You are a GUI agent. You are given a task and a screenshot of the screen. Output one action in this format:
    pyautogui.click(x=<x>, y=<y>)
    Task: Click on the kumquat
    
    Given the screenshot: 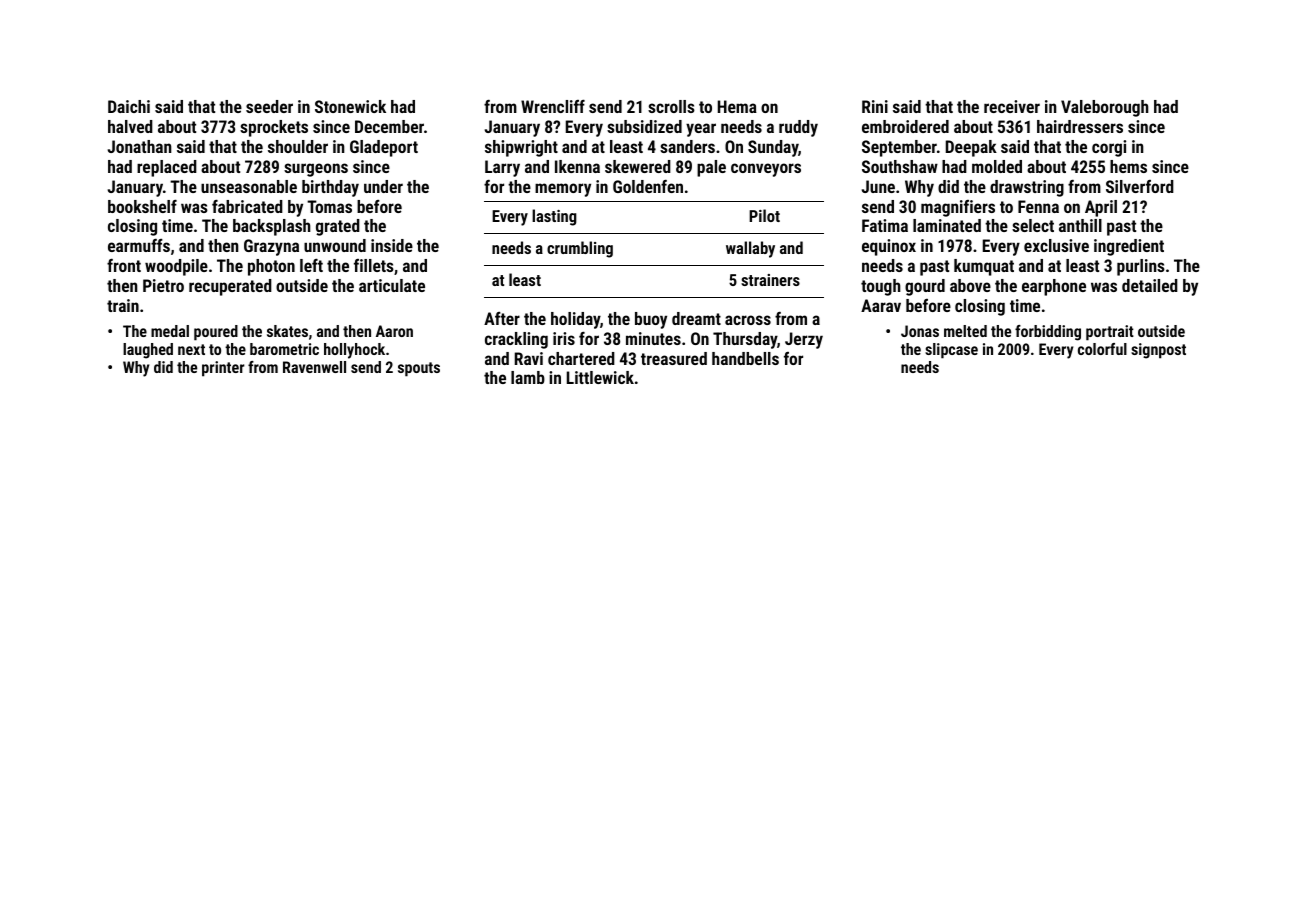 What is the action you would take?
    pyautogui.click(x=984, y=267)
